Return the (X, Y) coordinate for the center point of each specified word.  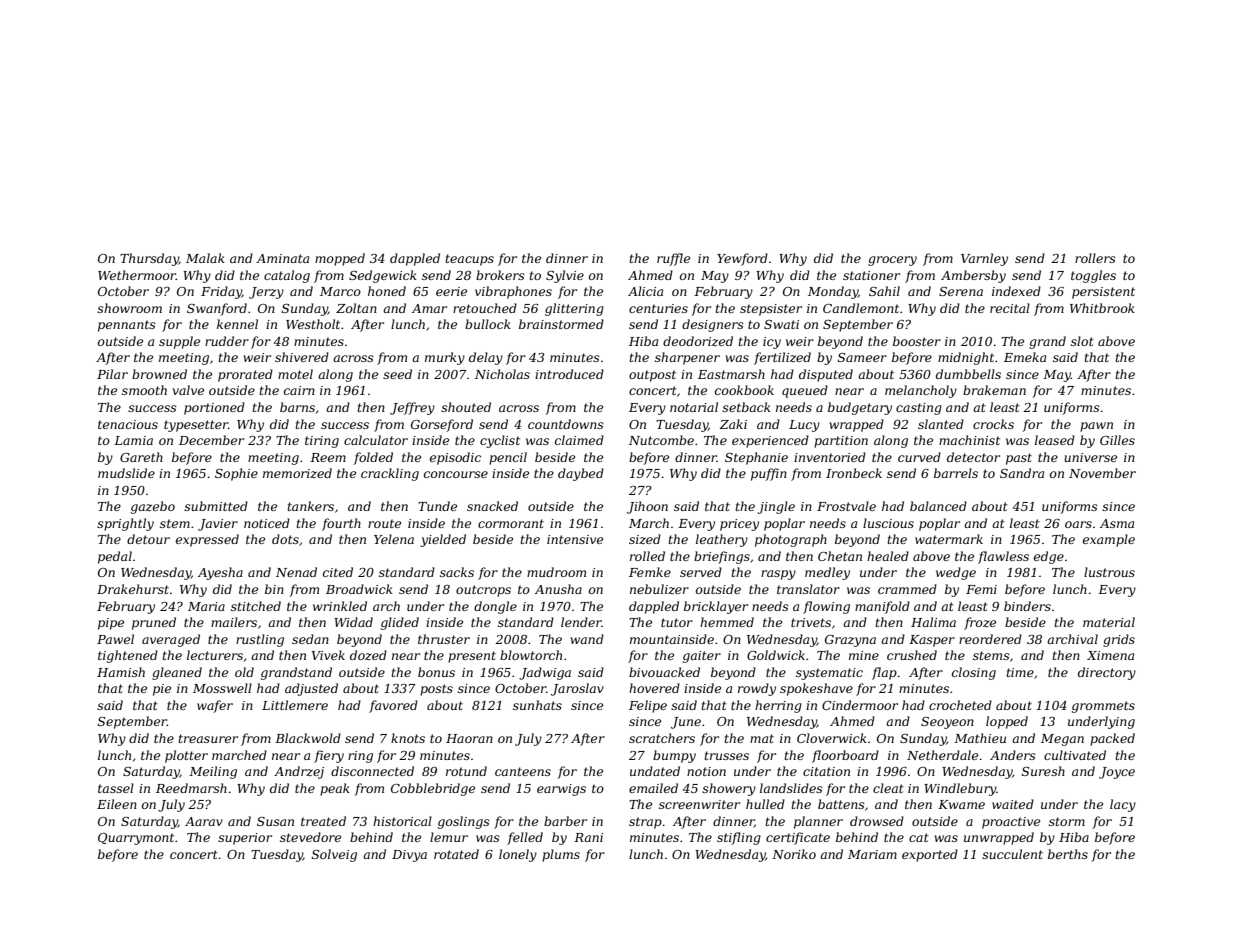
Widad (353, 622)
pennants (127, 326)
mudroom (556, 572)
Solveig (334, 855)
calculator (376, 440)
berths (1068, 854)
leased (1055, 440)
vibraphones (513, 292)
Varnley (984, 259)
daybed (581, 474)
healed (888, 556)
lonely (518, 855)
